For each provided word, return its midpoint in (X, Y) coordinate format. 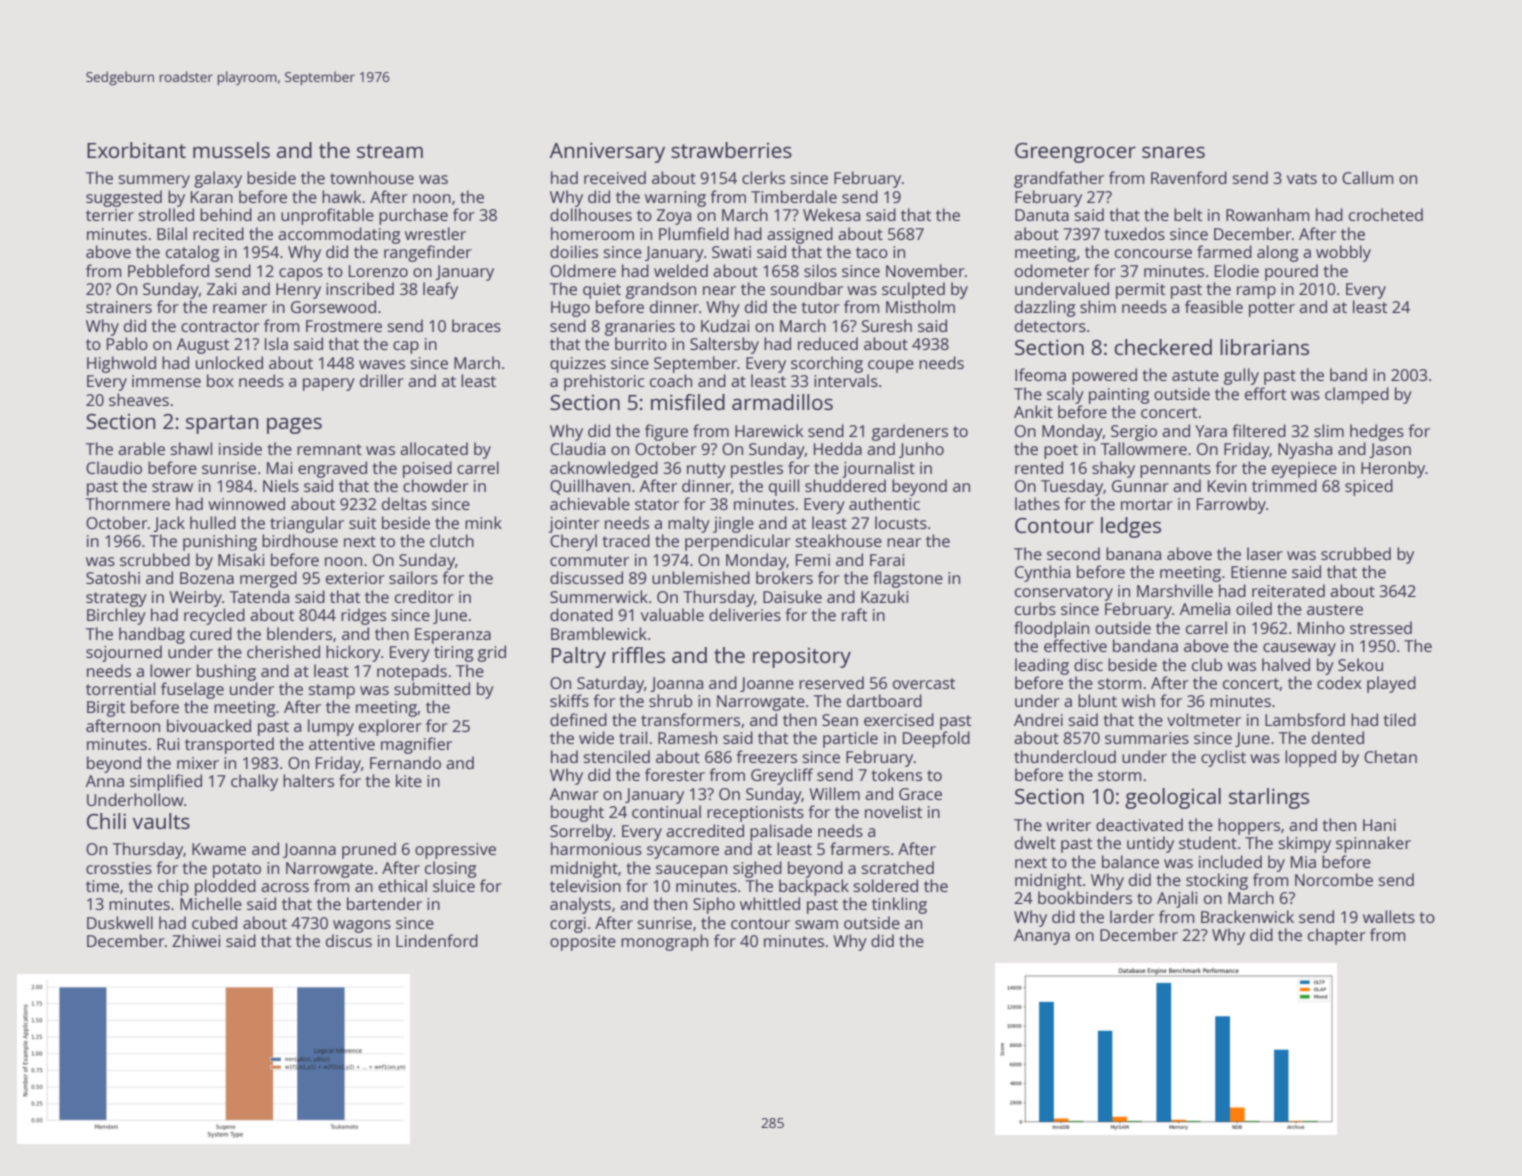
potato (237, 870)
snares (1173, 152)
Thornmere (128, 503)
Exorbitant (136, 150)
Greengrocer (1075, 153)
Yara (1211, 431)
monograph (664, 942)
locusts (901, 522)
